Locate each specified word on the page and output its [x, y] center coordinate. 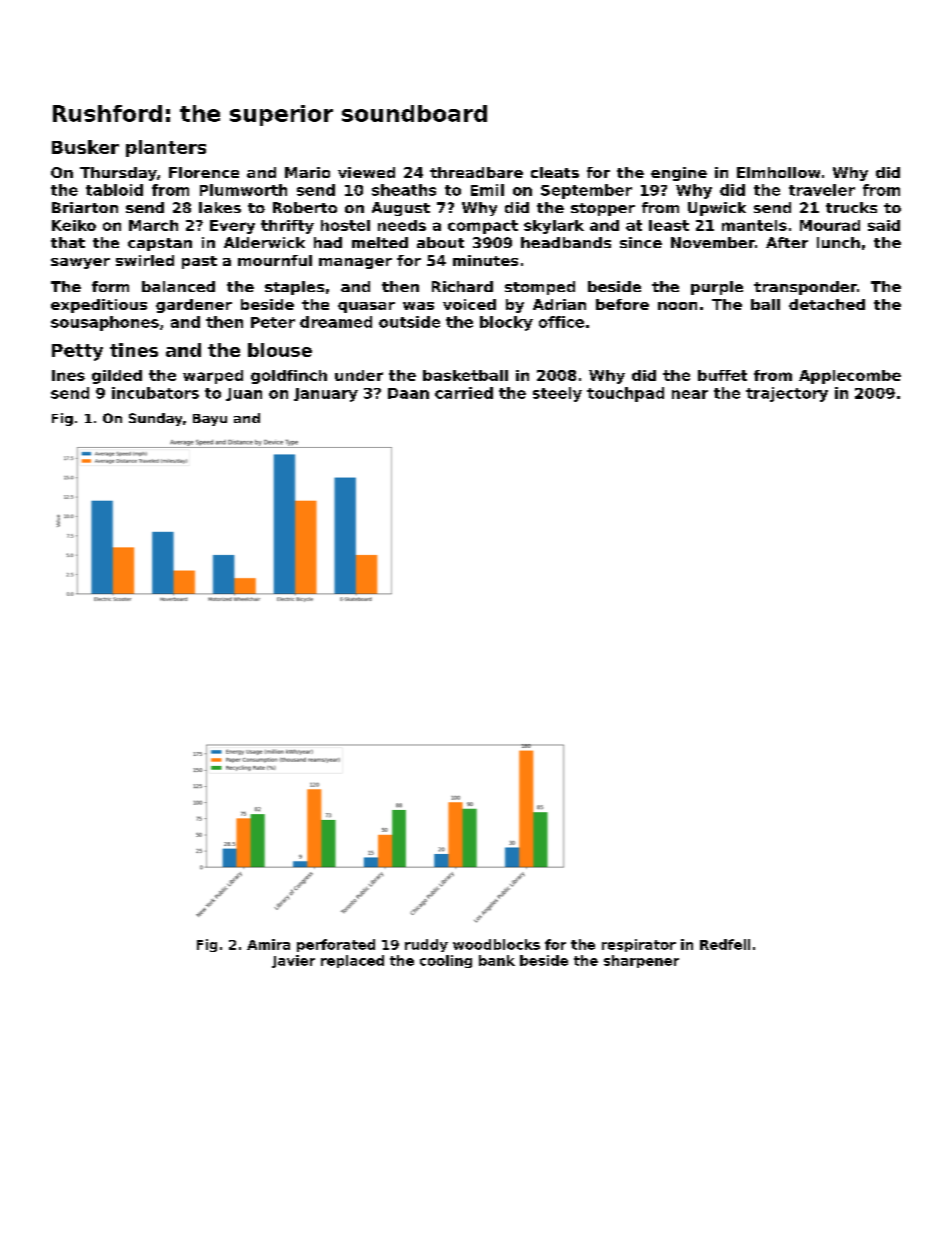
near [690, 394]
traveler [822, 190]
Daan [408, 393]
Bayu [210, 420]
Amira [268, 944]
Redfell [725, 944]
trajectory [787, 394]
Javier [293, 961]
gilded [117, 377]
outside [409, 322]
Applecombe [850, 377]
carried [464, 393]
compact [483, 227]
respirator [639, 945]
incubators [155, 393]
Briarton [85, 207]
